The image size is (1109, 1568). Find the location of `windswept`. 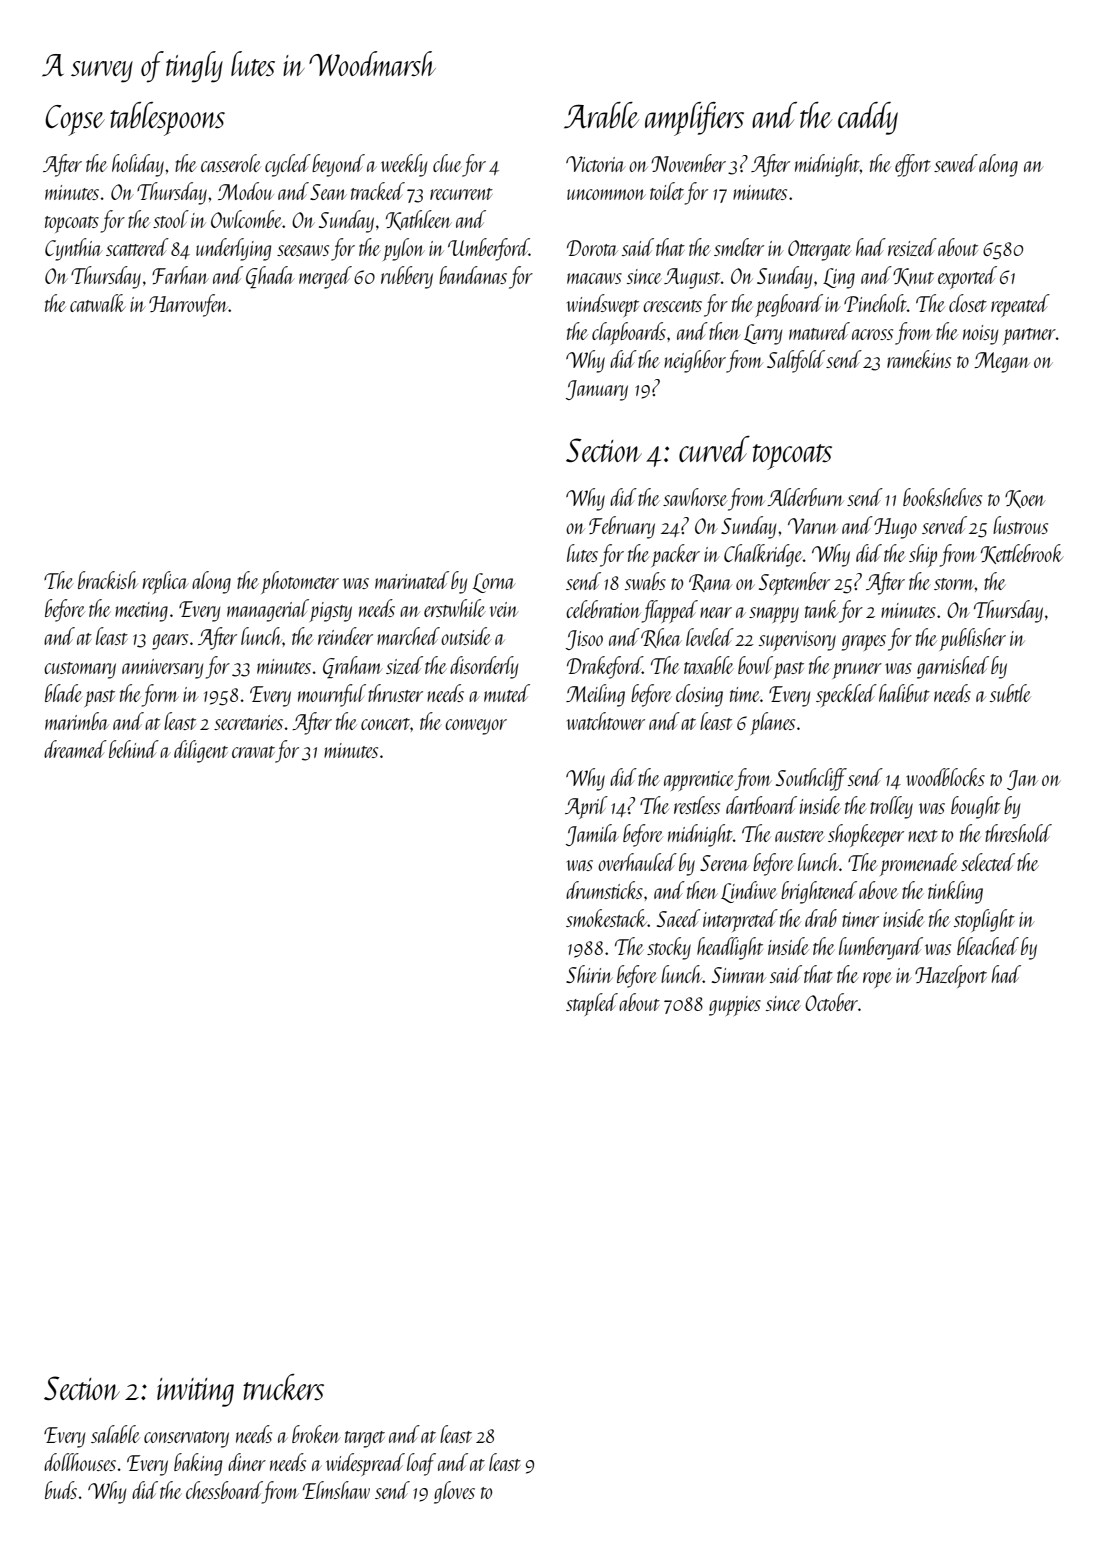

windswept is located at coordinates (603, 305).
